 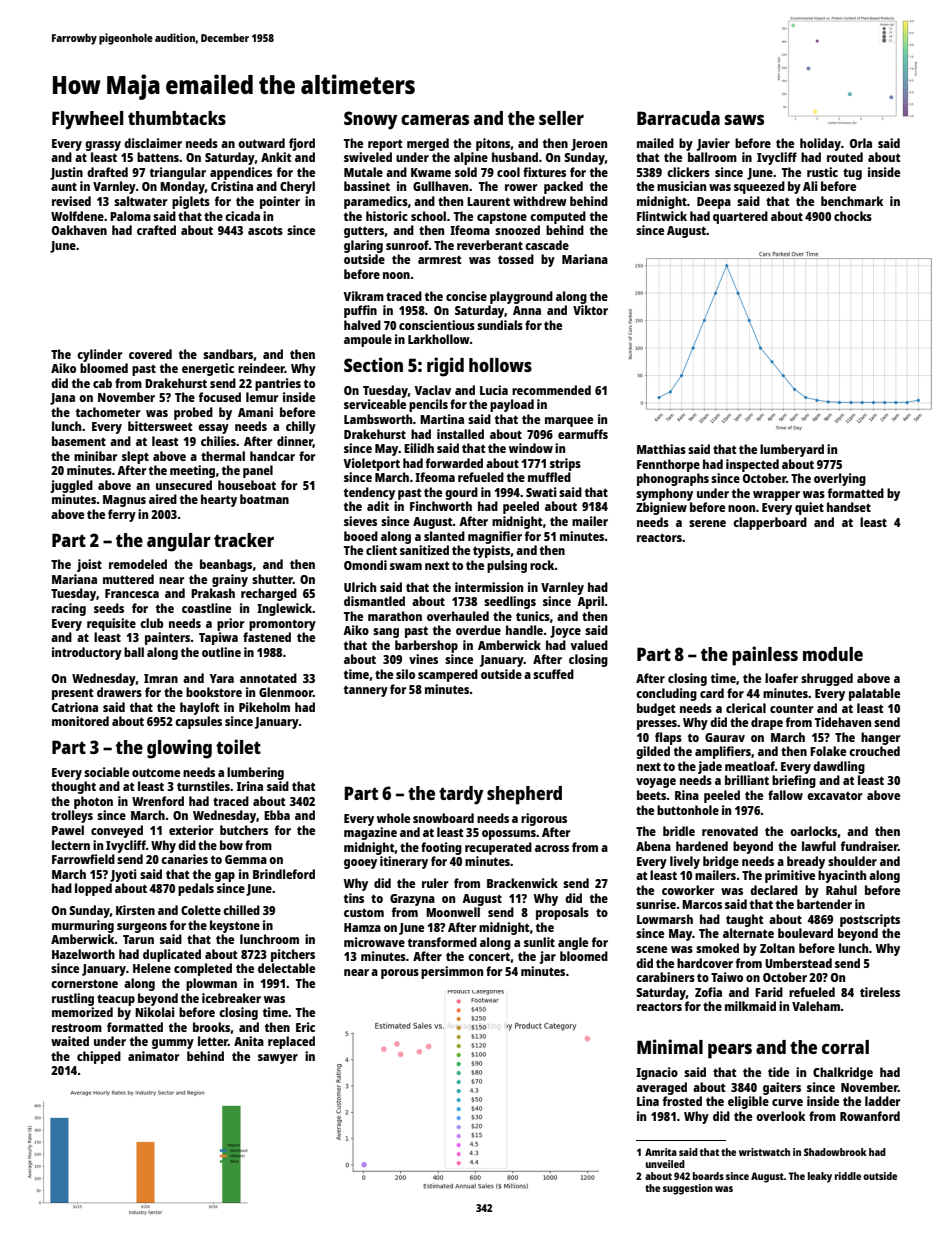 What do you see at coordinates (99, 1057) in the screenshot?
I see `chipped` at bounding box center [99, 1057].
